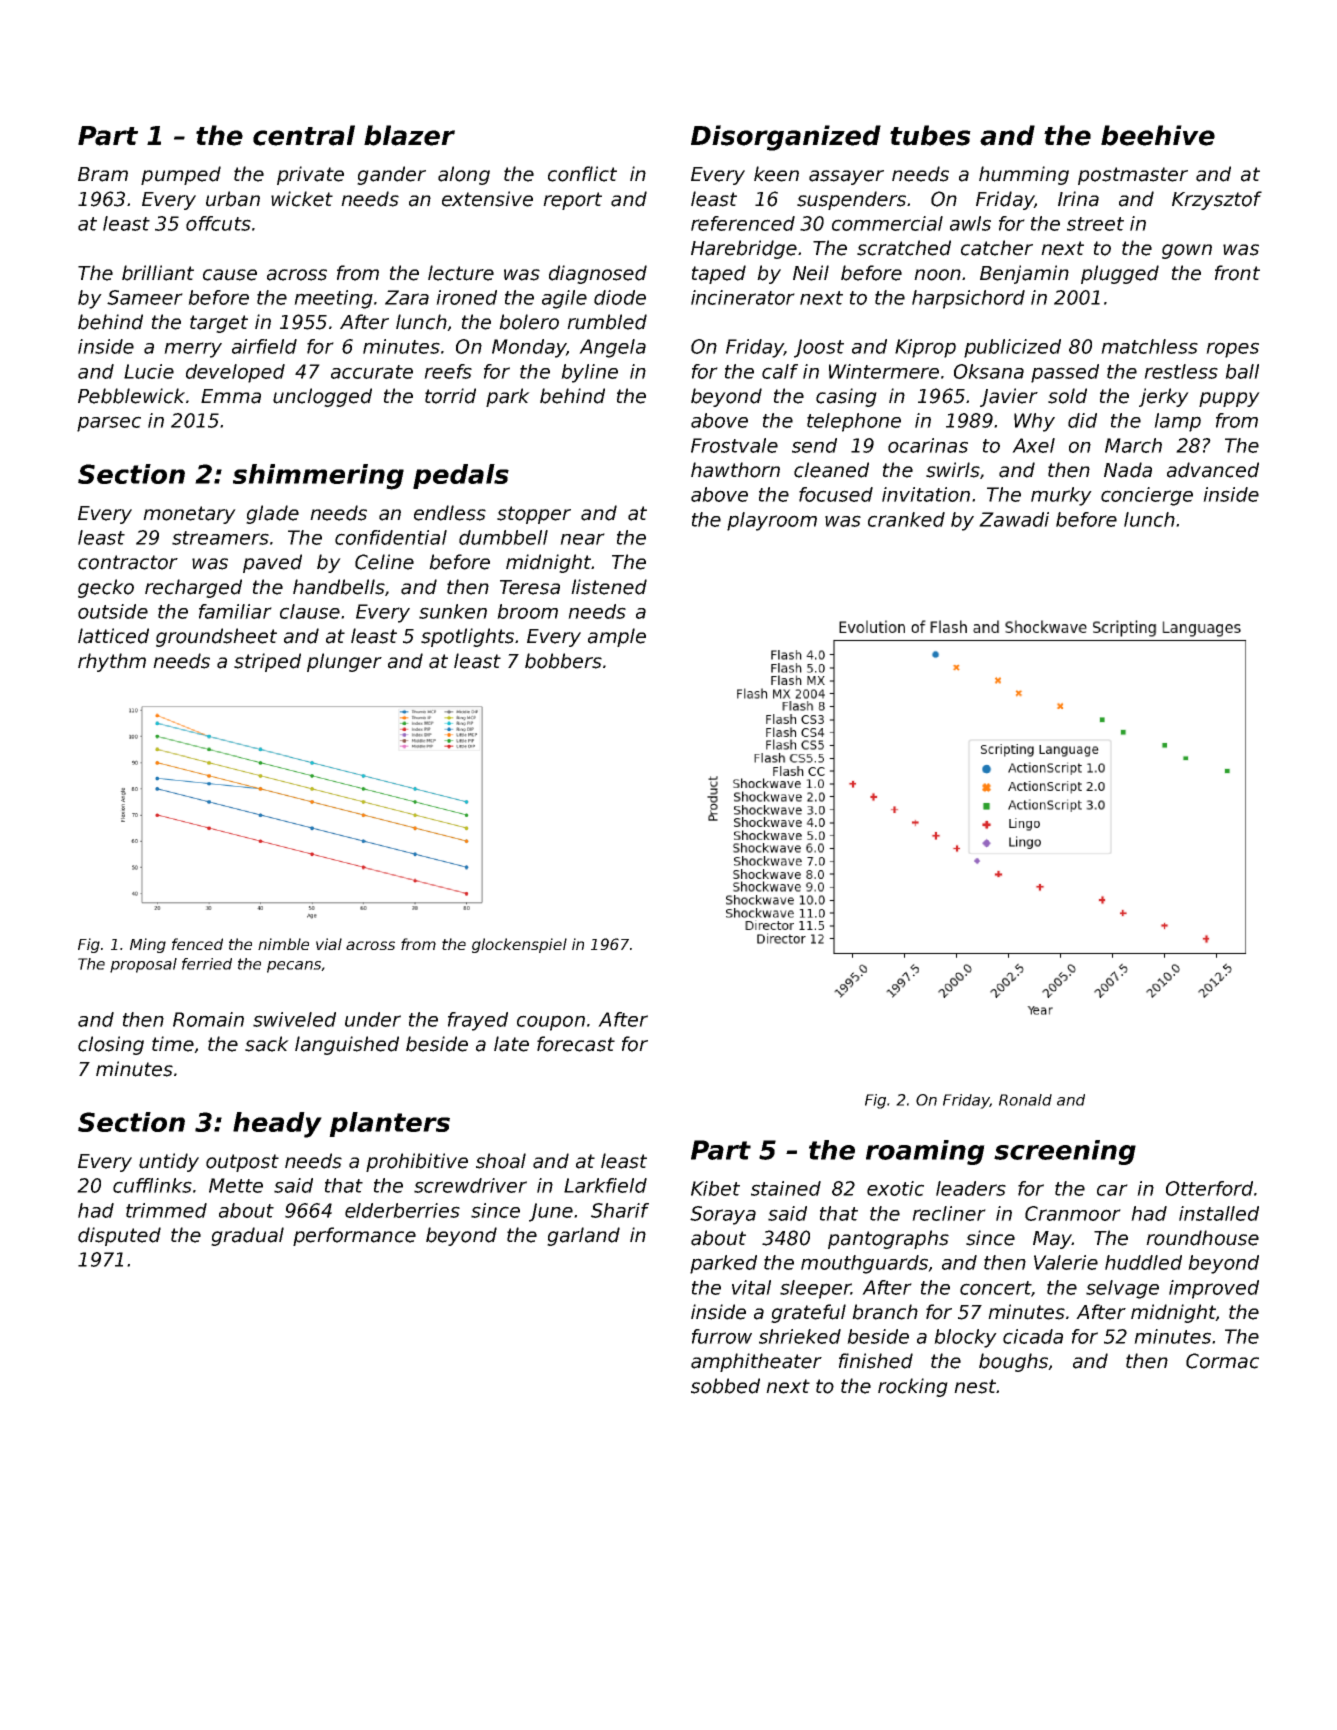  What do you see at coordinates (1095, 224) in the image?
I see `street` at bounding box center [1095, 224].
